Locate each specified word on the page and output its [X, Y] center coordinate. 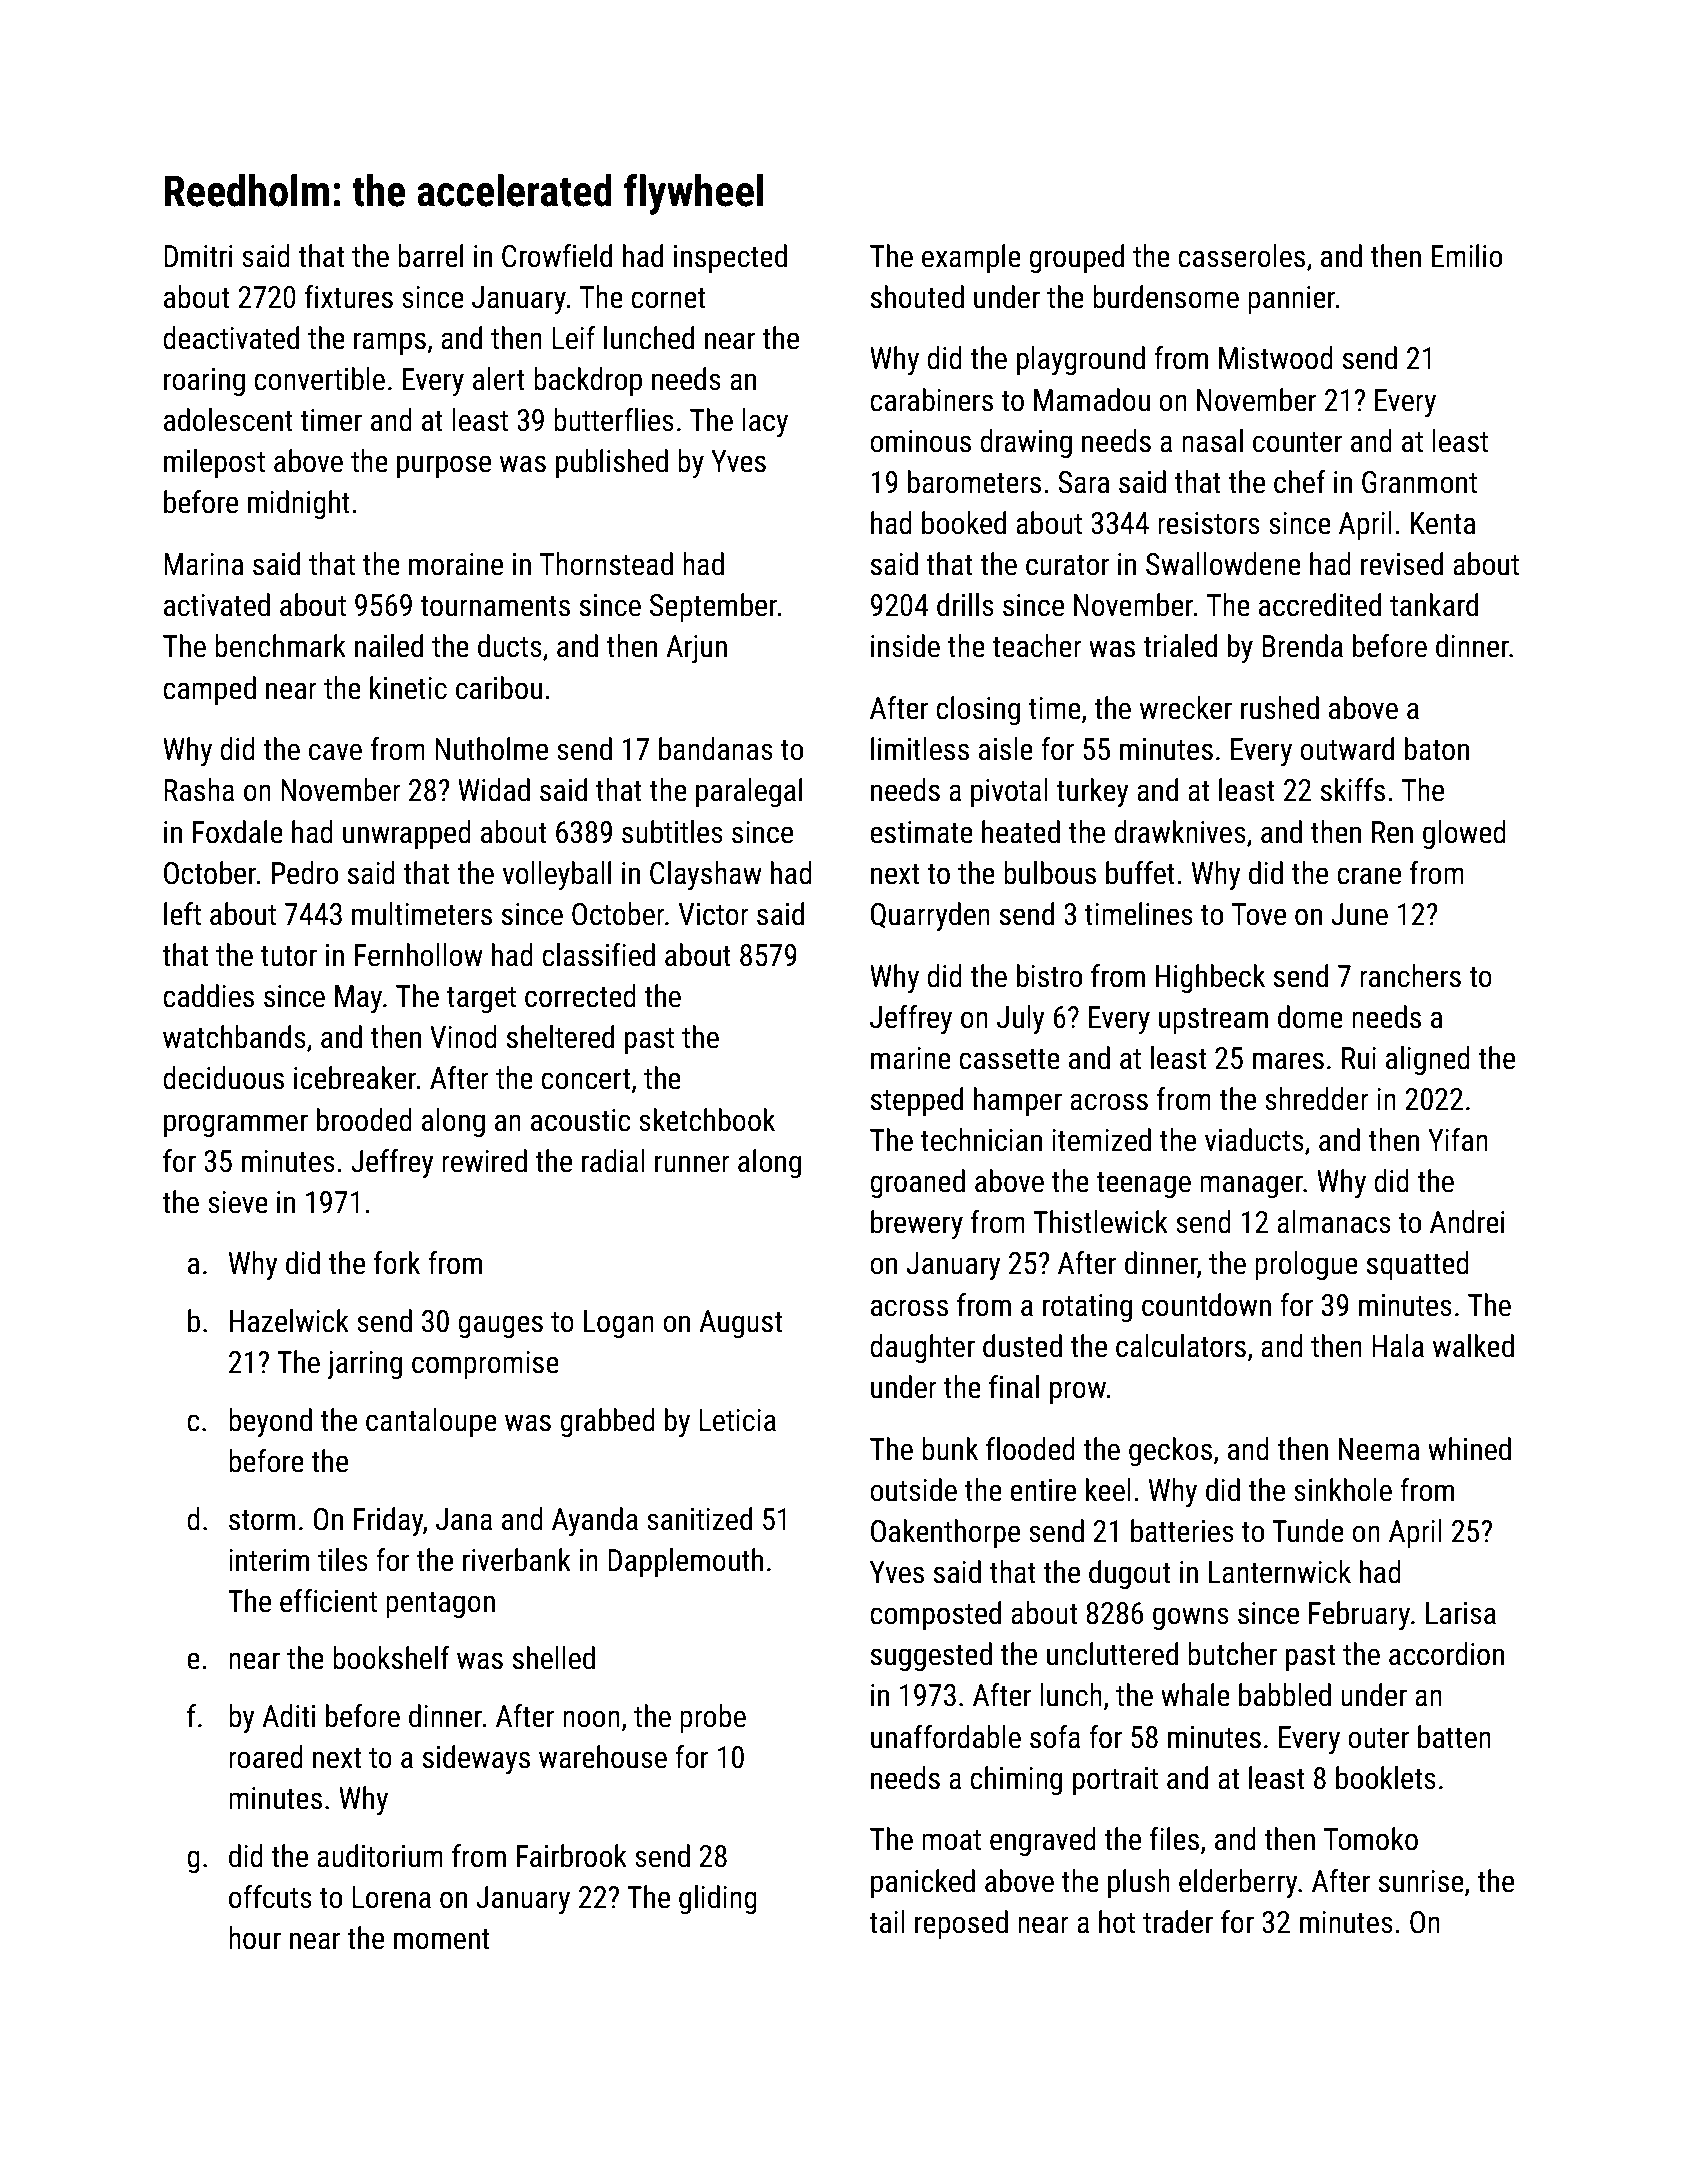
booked [964, 523]
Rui [1359, 1058]
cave [335, 752]
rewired [484, 1161]
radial [613, 1161]
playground [1081, 360]
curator [1067, 565]
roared [266, 1757]
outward [1347, 749]
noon [591, 1719]
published [612, 463]
